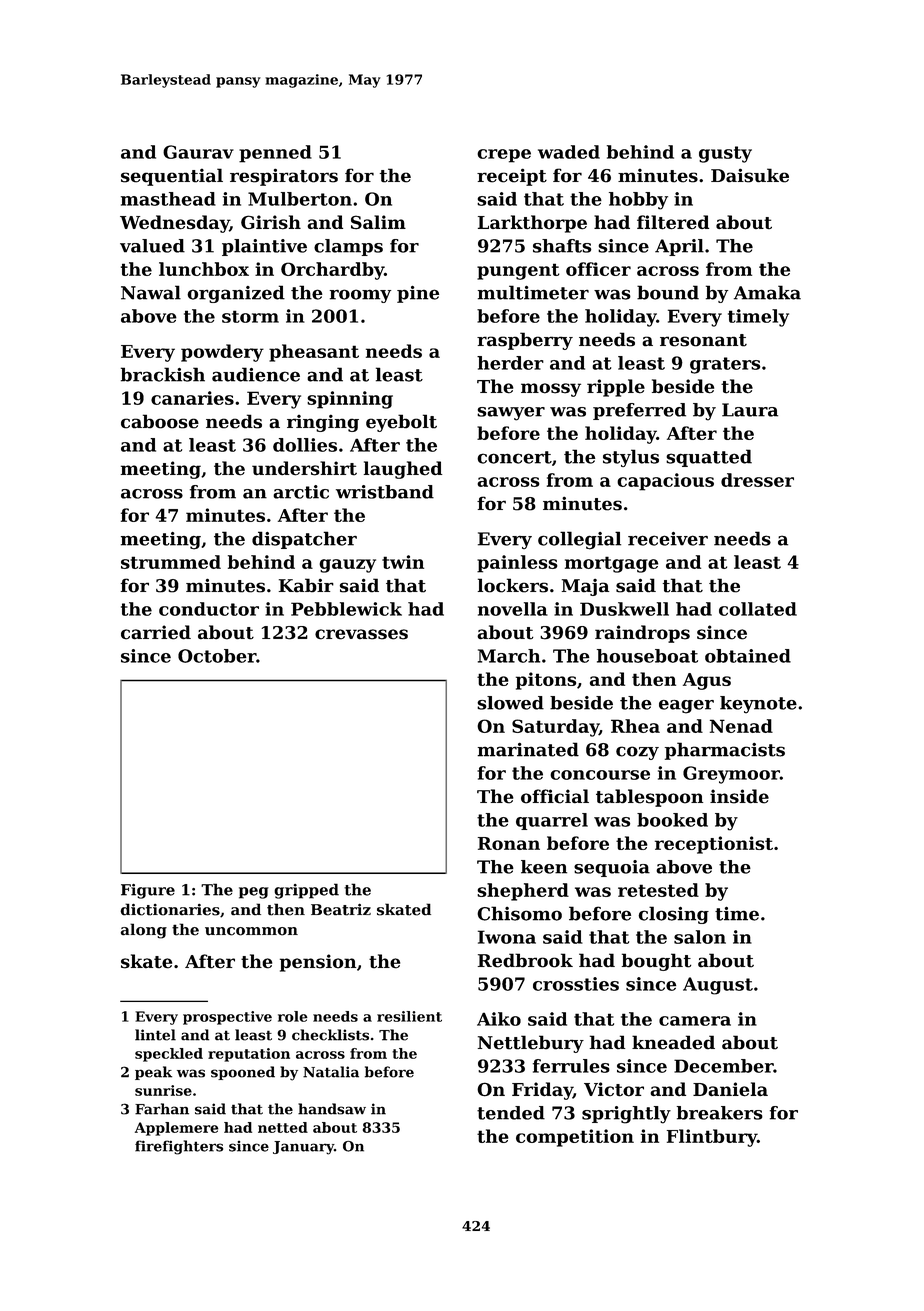 The width and height of the screenshot is (924, 1311). I want to click on caboose, so click(160, 421).
